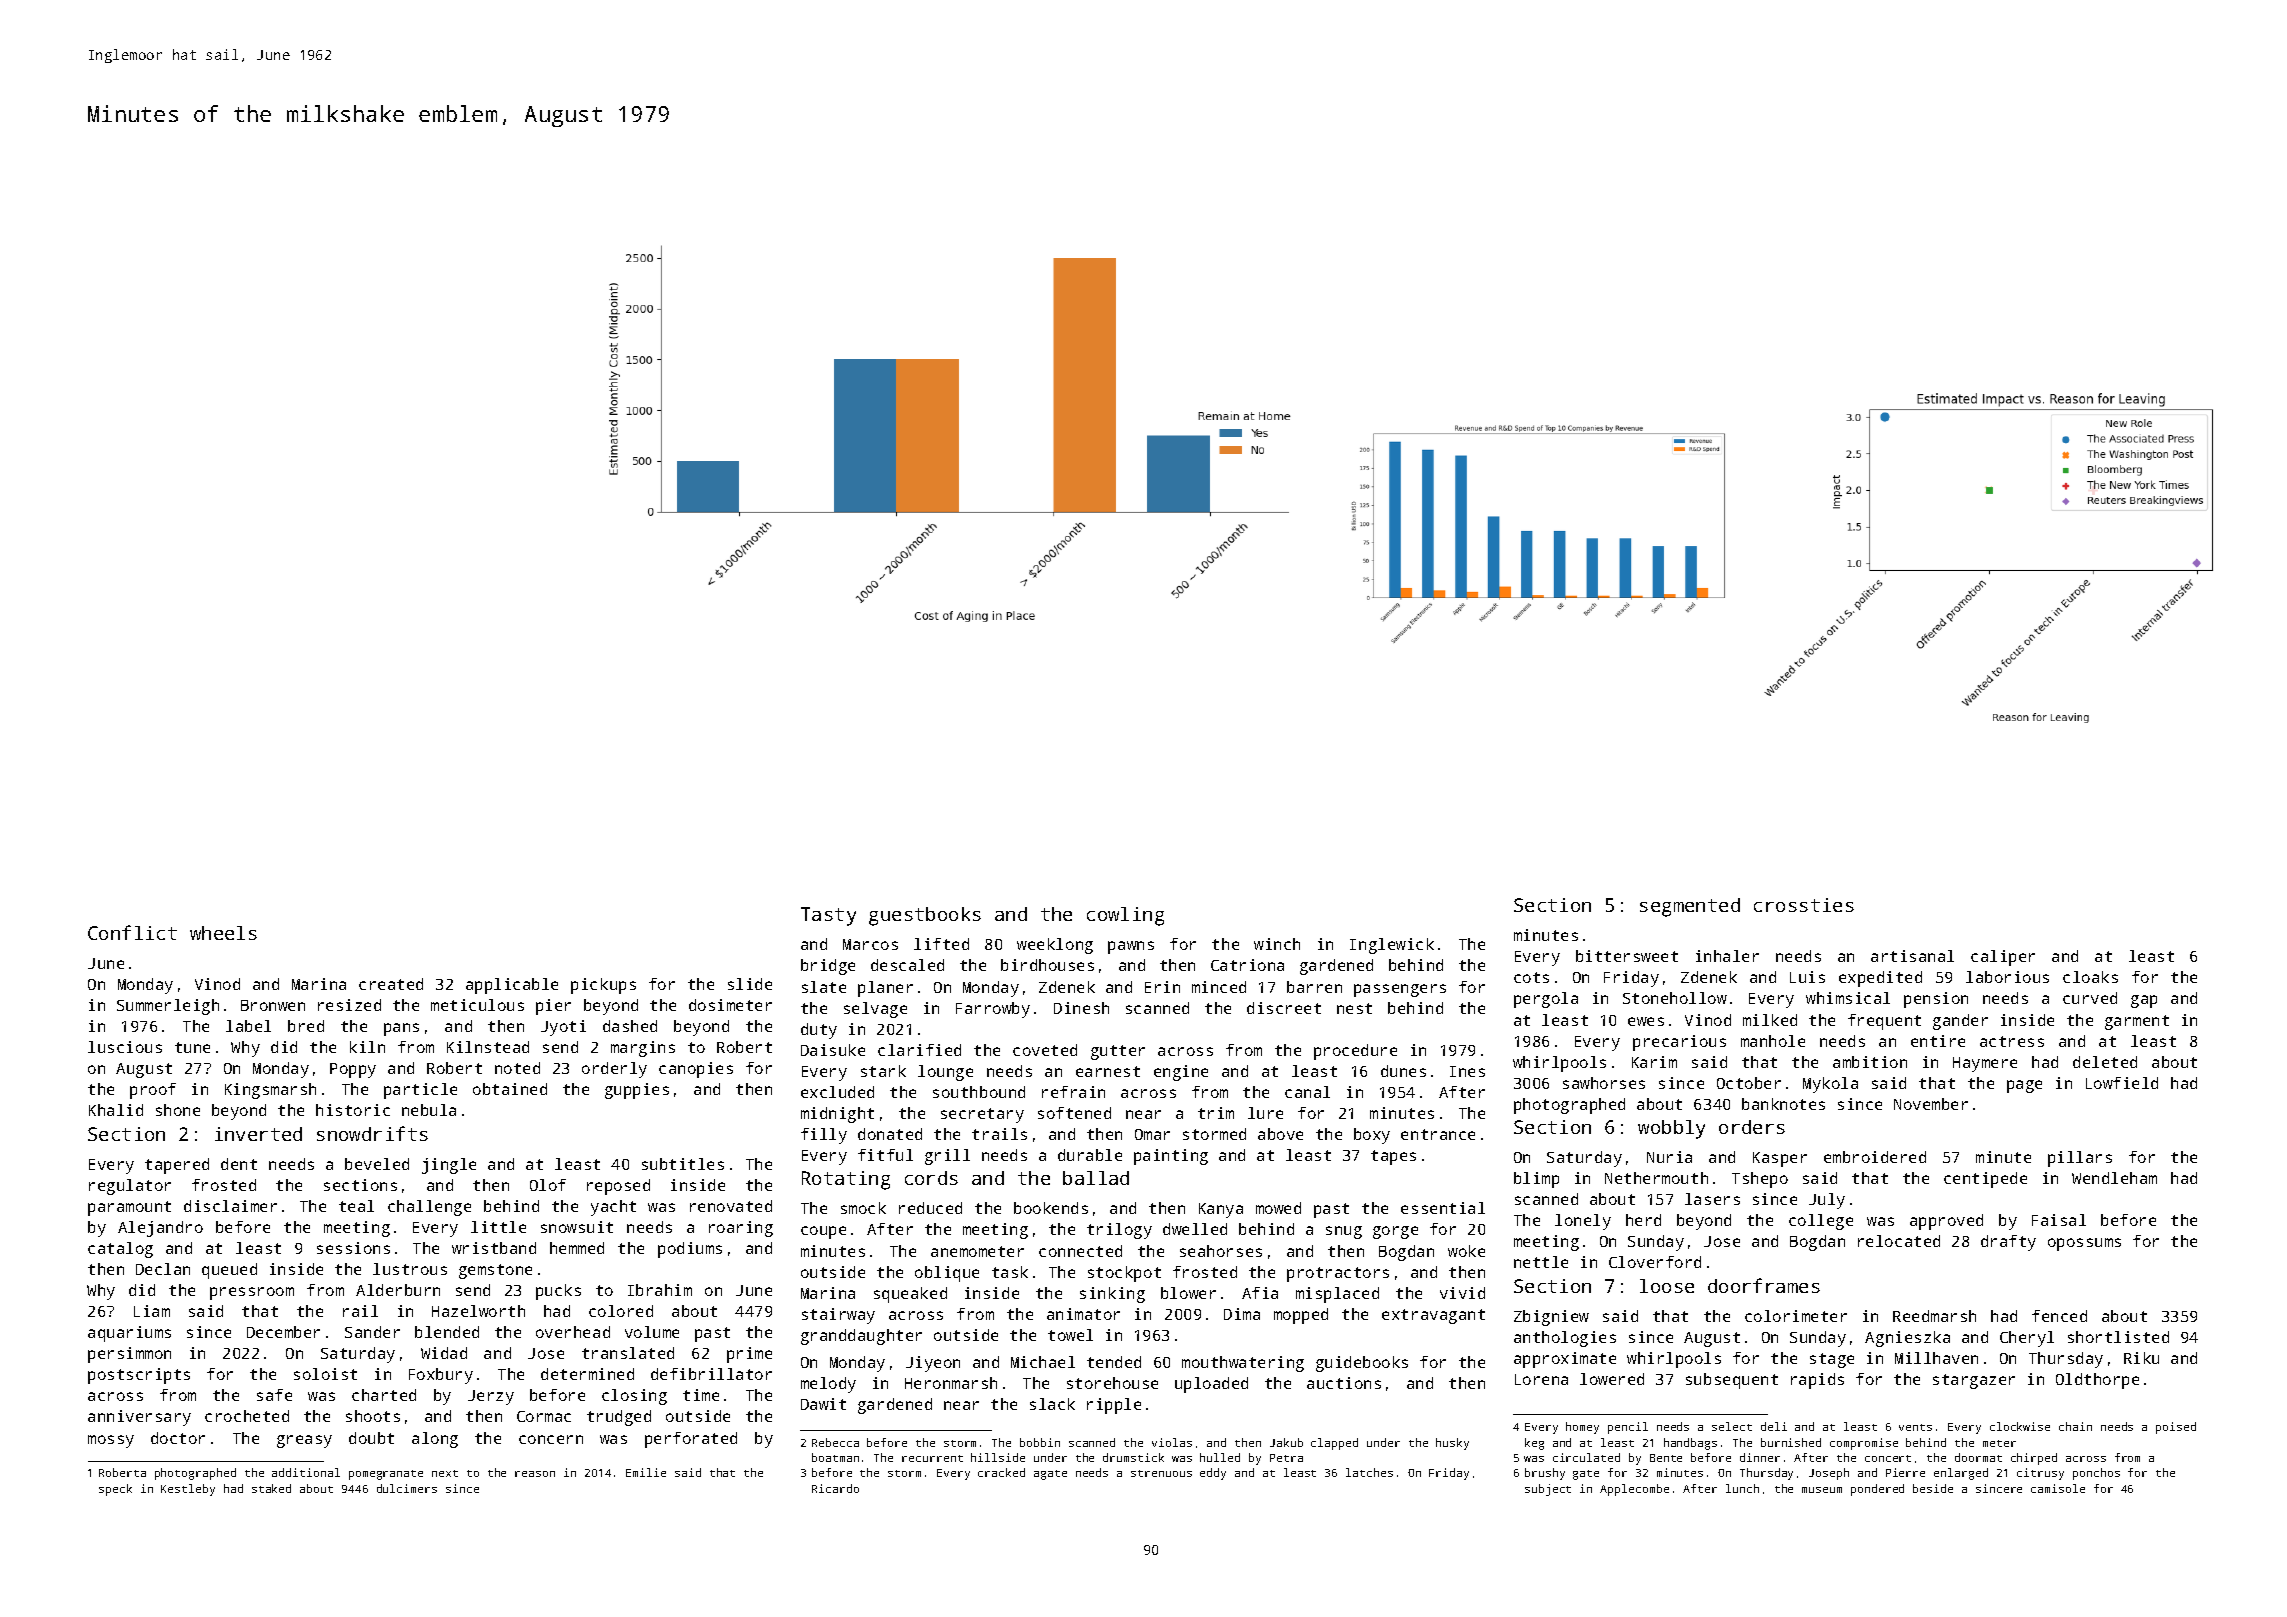 The image size is (2287, 1617). I want to click on Rotating, so click(846, 1180).
